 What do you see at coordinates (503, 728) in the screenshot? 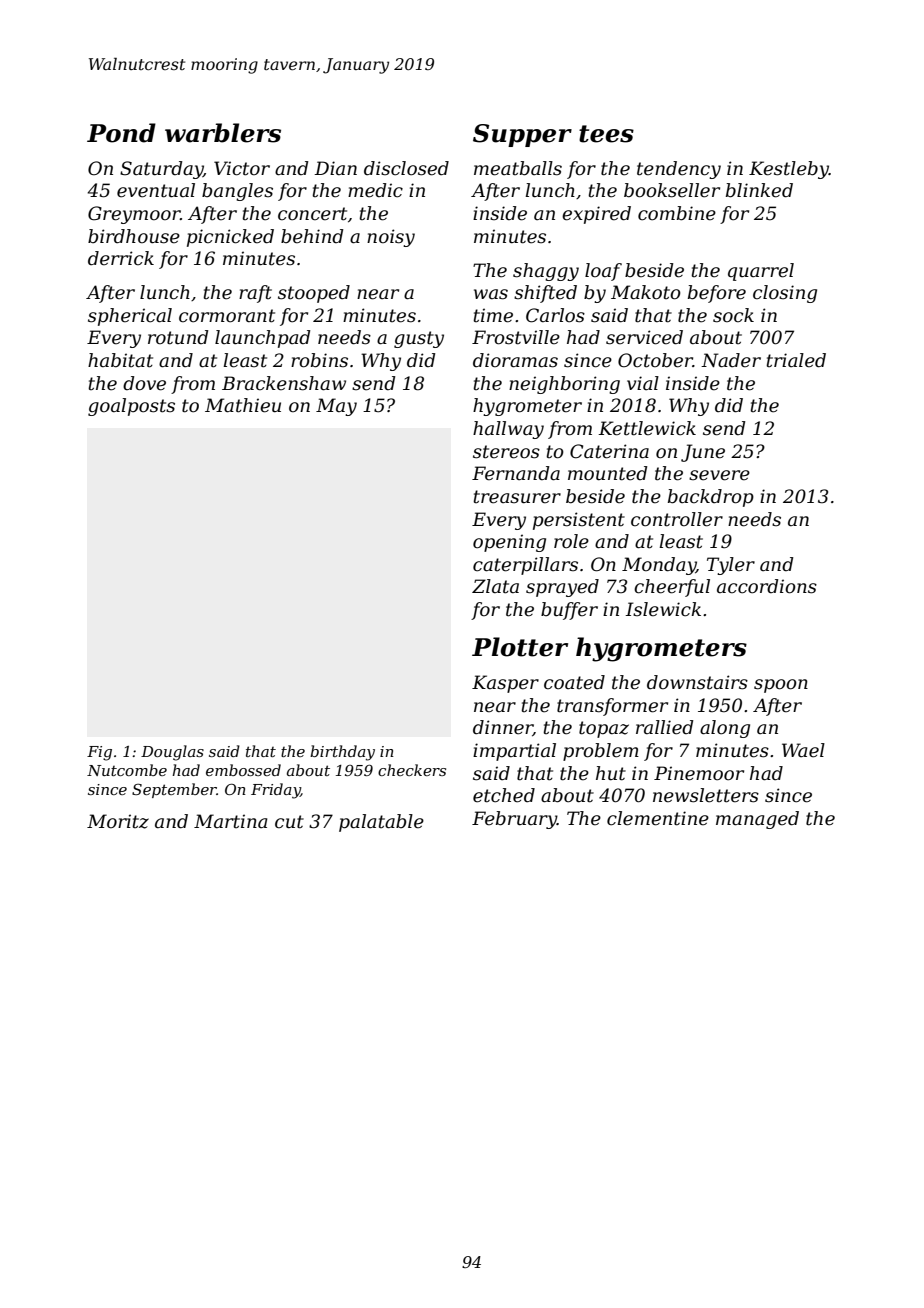
I see `dinner` at bounding box center [503, 728].
